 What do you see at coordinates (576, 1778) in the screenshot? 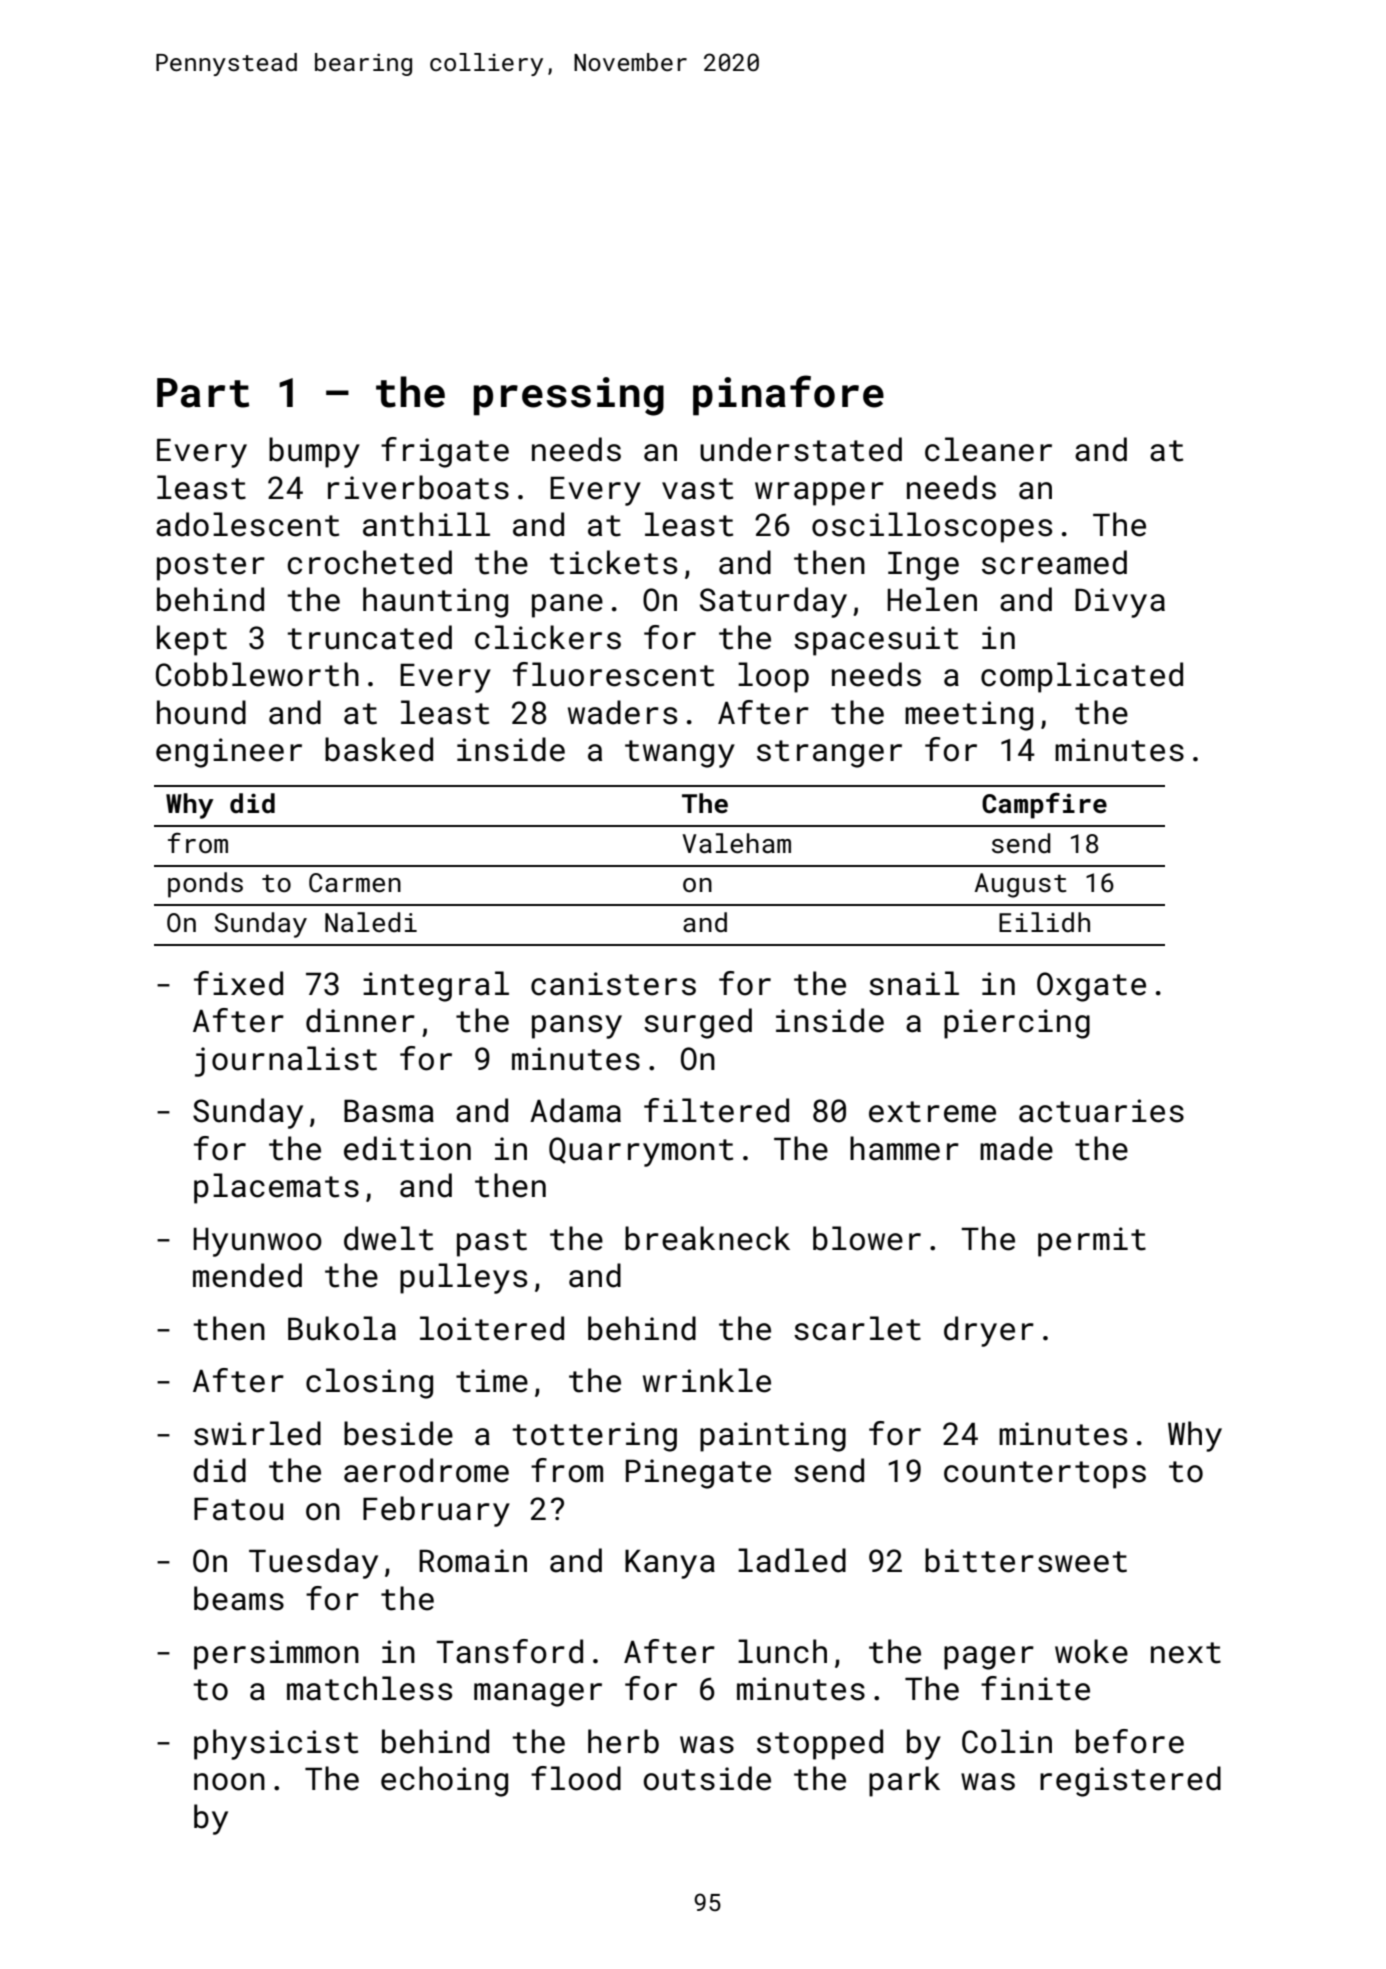
I see `flood` at bounding box center [576, 1778].
